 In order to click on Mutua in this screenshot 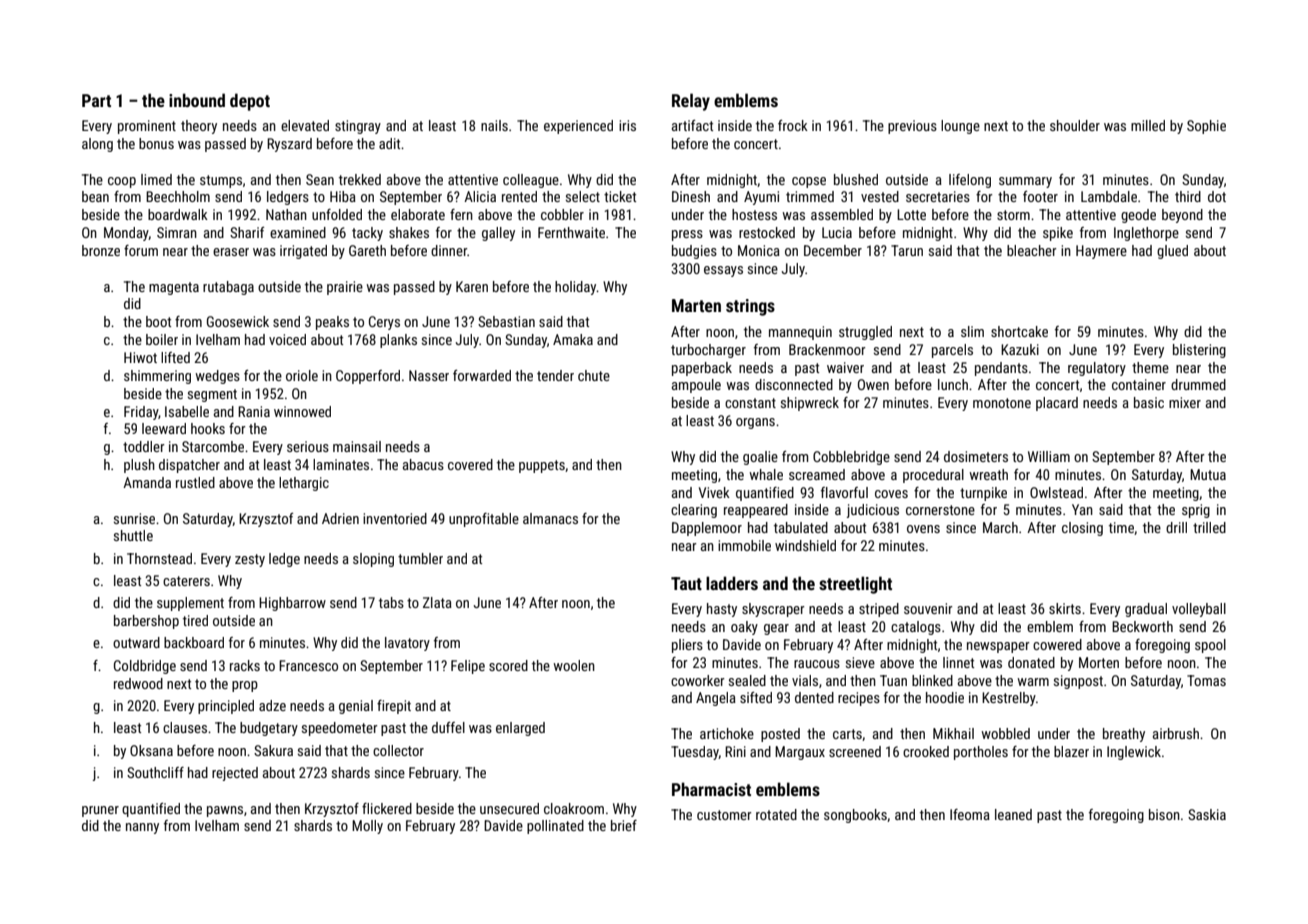, I will do `click(1208, 474)`.
